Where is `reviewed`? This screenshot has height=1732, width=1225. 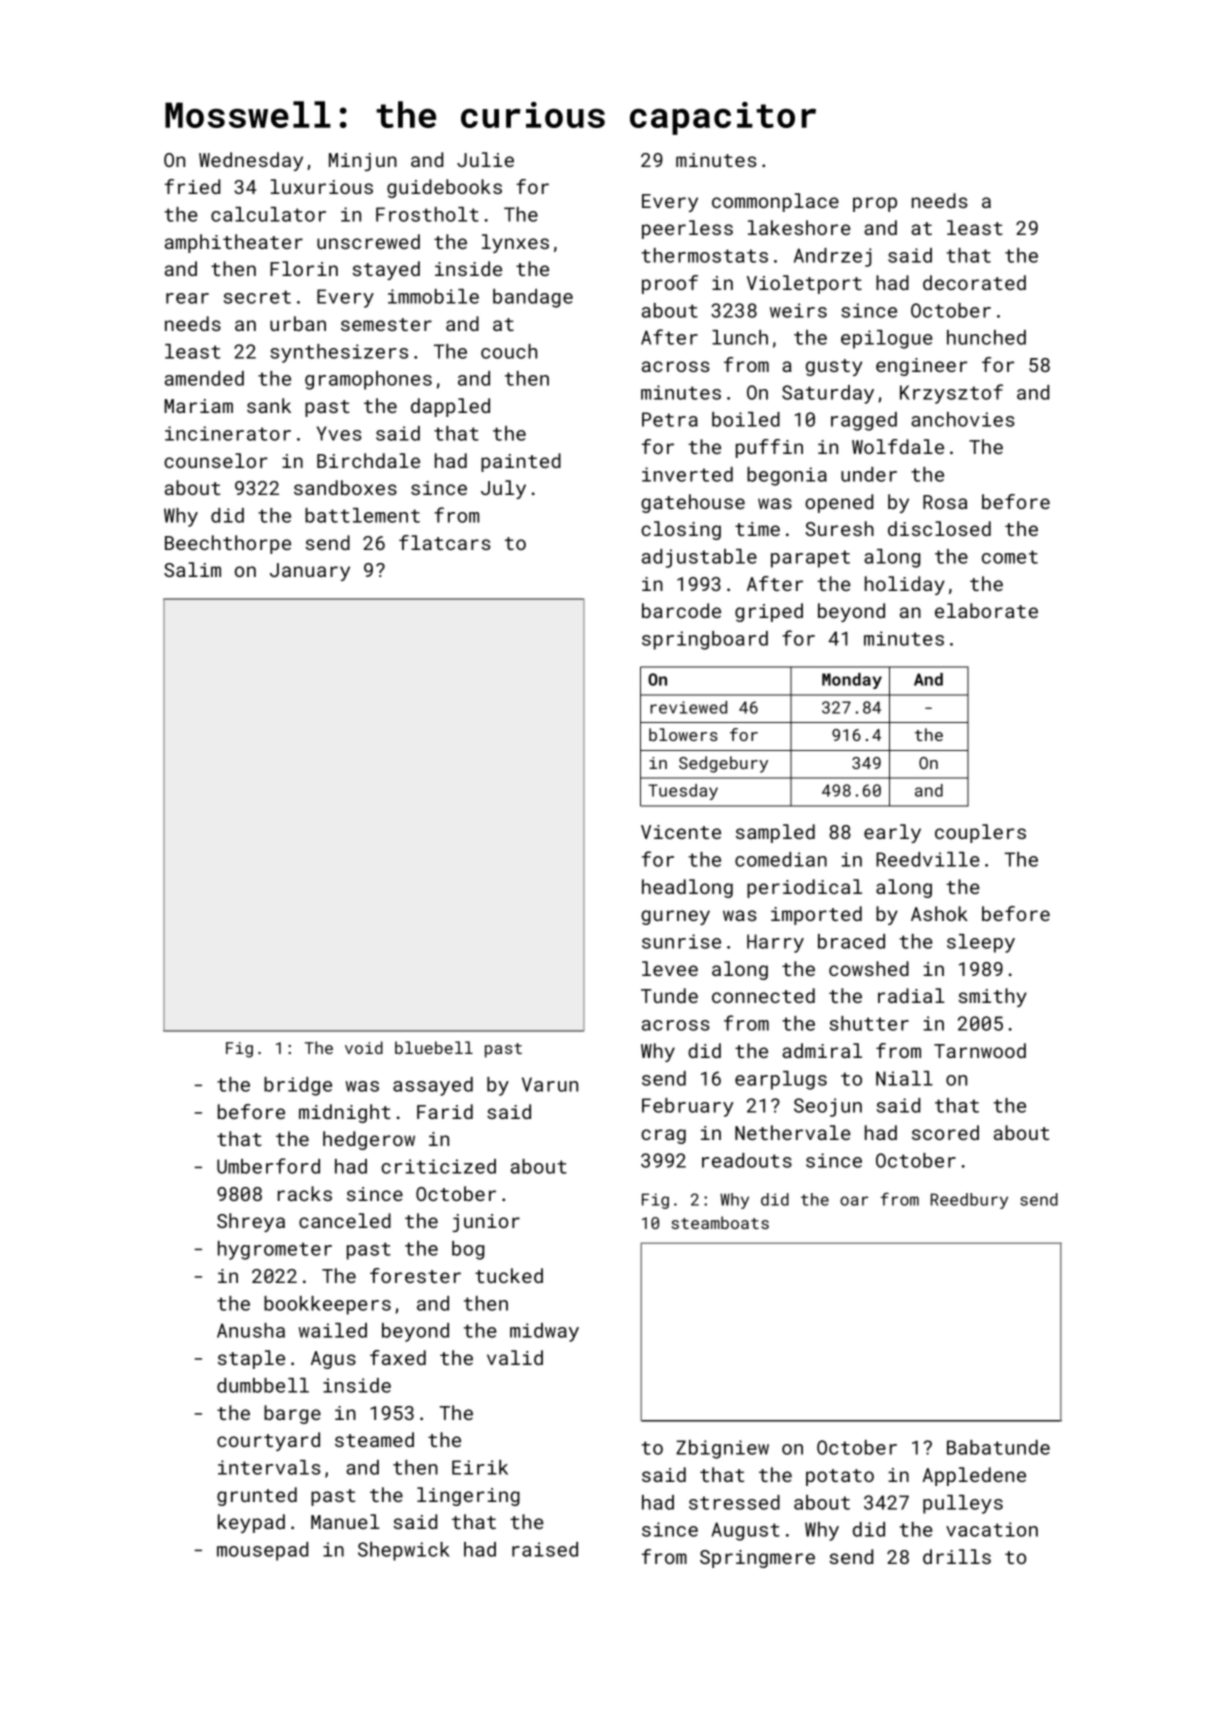 reviewed is located at coordinates (688, 707).
